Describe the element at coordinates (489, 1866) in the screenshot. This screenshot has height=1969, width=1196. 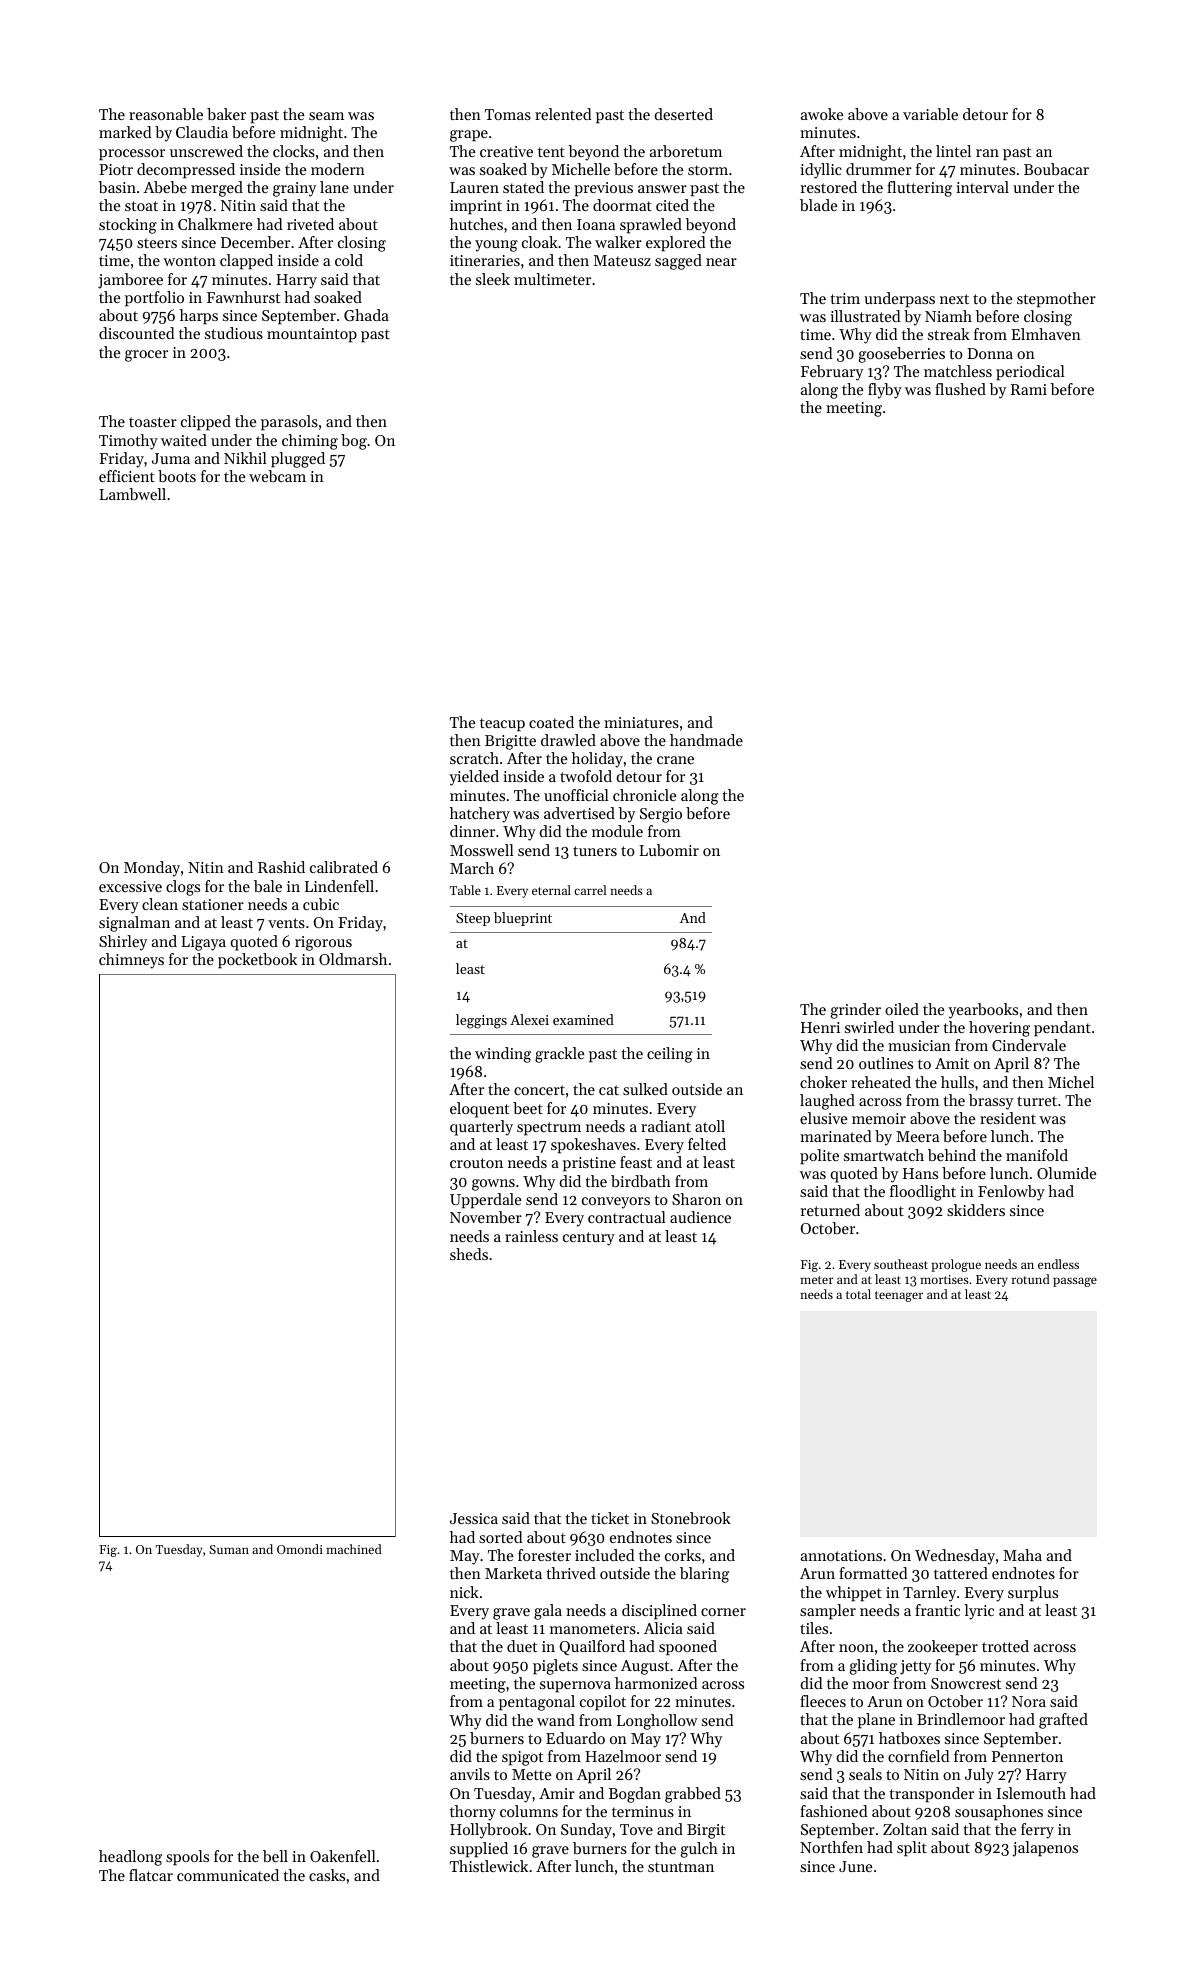
I see `Thistlewick` at that location.
